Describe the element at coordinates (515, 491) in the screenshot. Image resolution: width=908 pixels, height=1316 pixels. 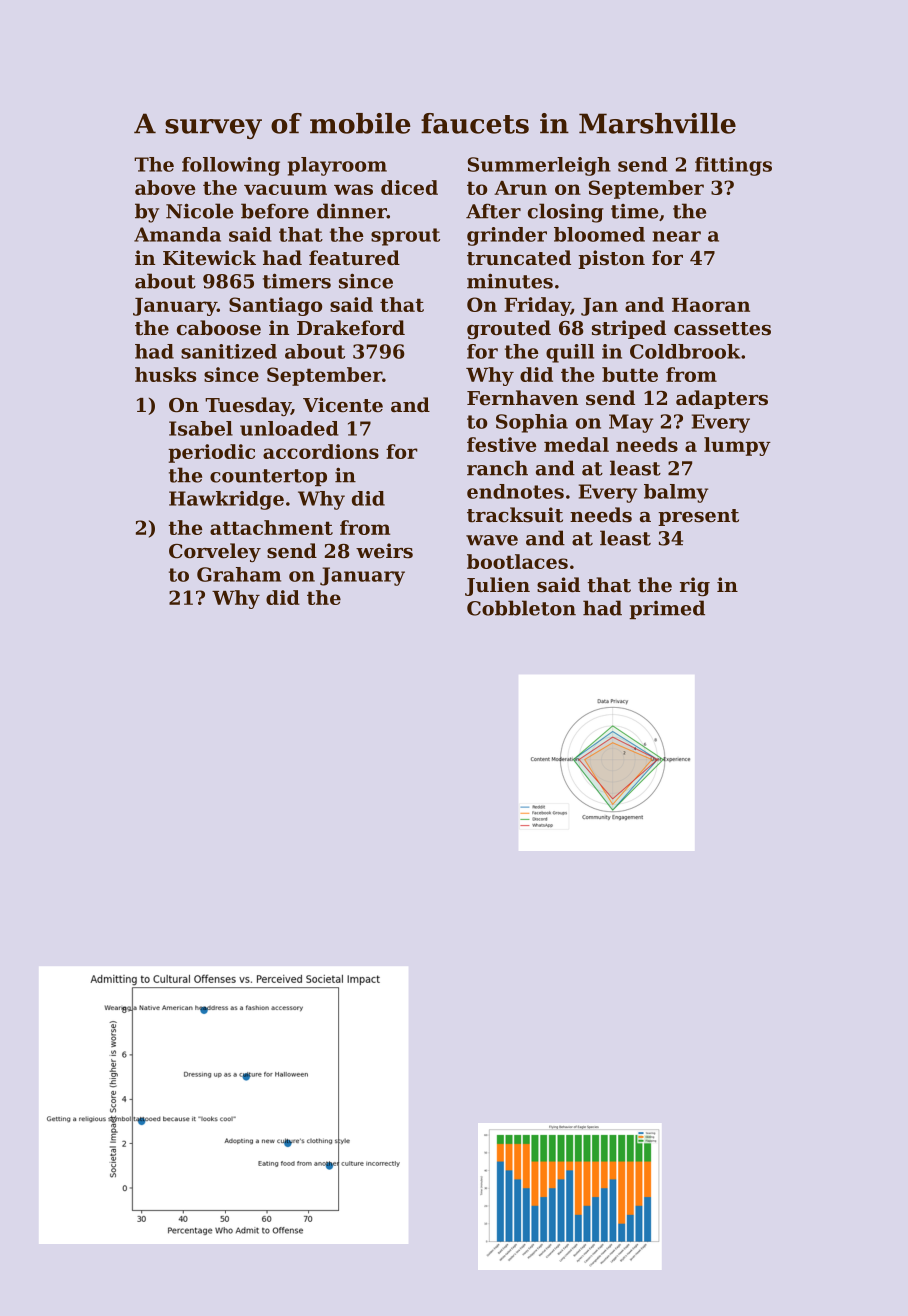
I see `endnotes` at that location.
